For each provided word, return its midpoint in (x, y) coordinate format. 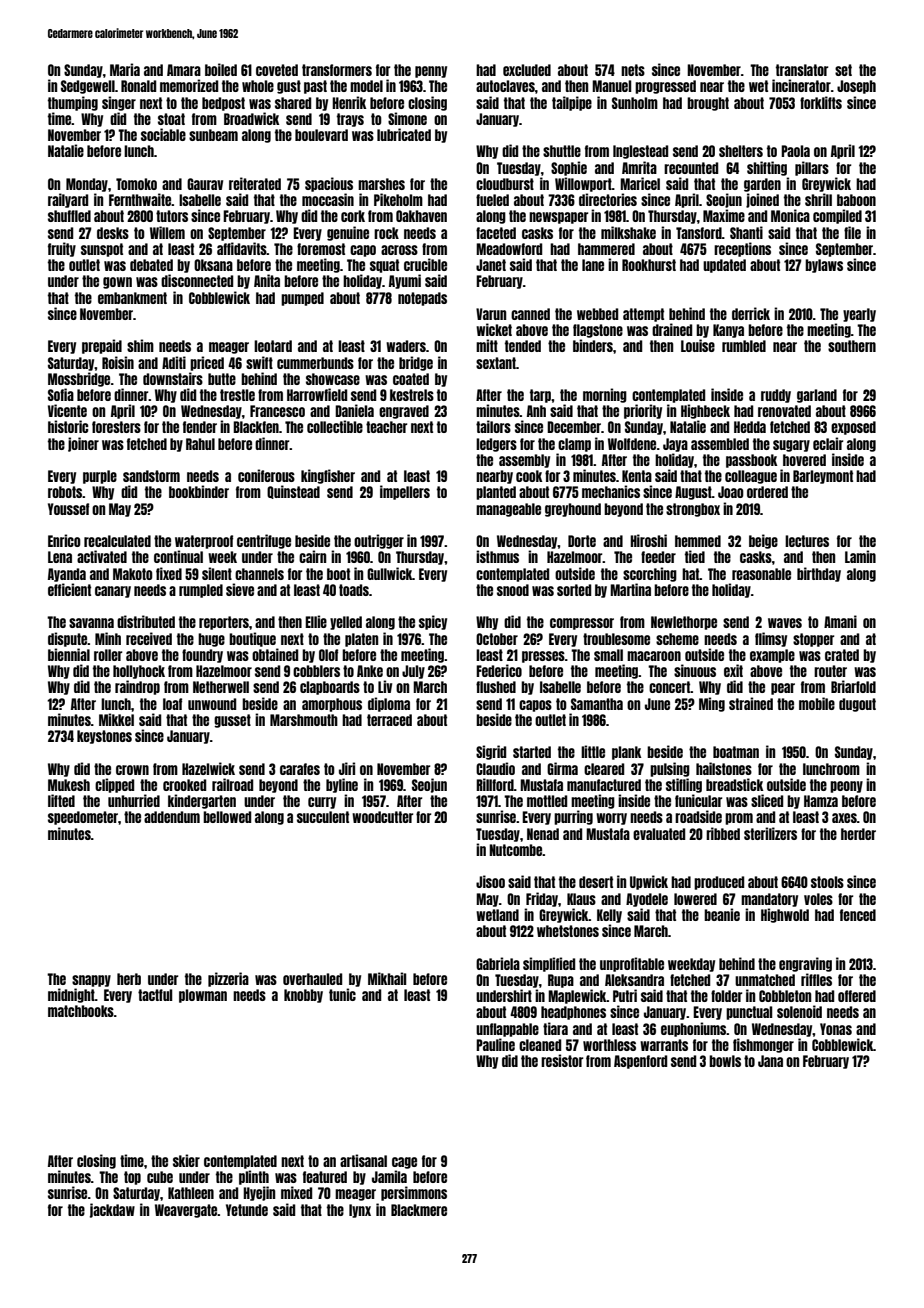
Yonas (836, 1029)
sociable (163, 134)
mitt (487, 345)
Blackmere (419, 1210)
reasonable (761, 574)
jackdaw (112, 1210)
